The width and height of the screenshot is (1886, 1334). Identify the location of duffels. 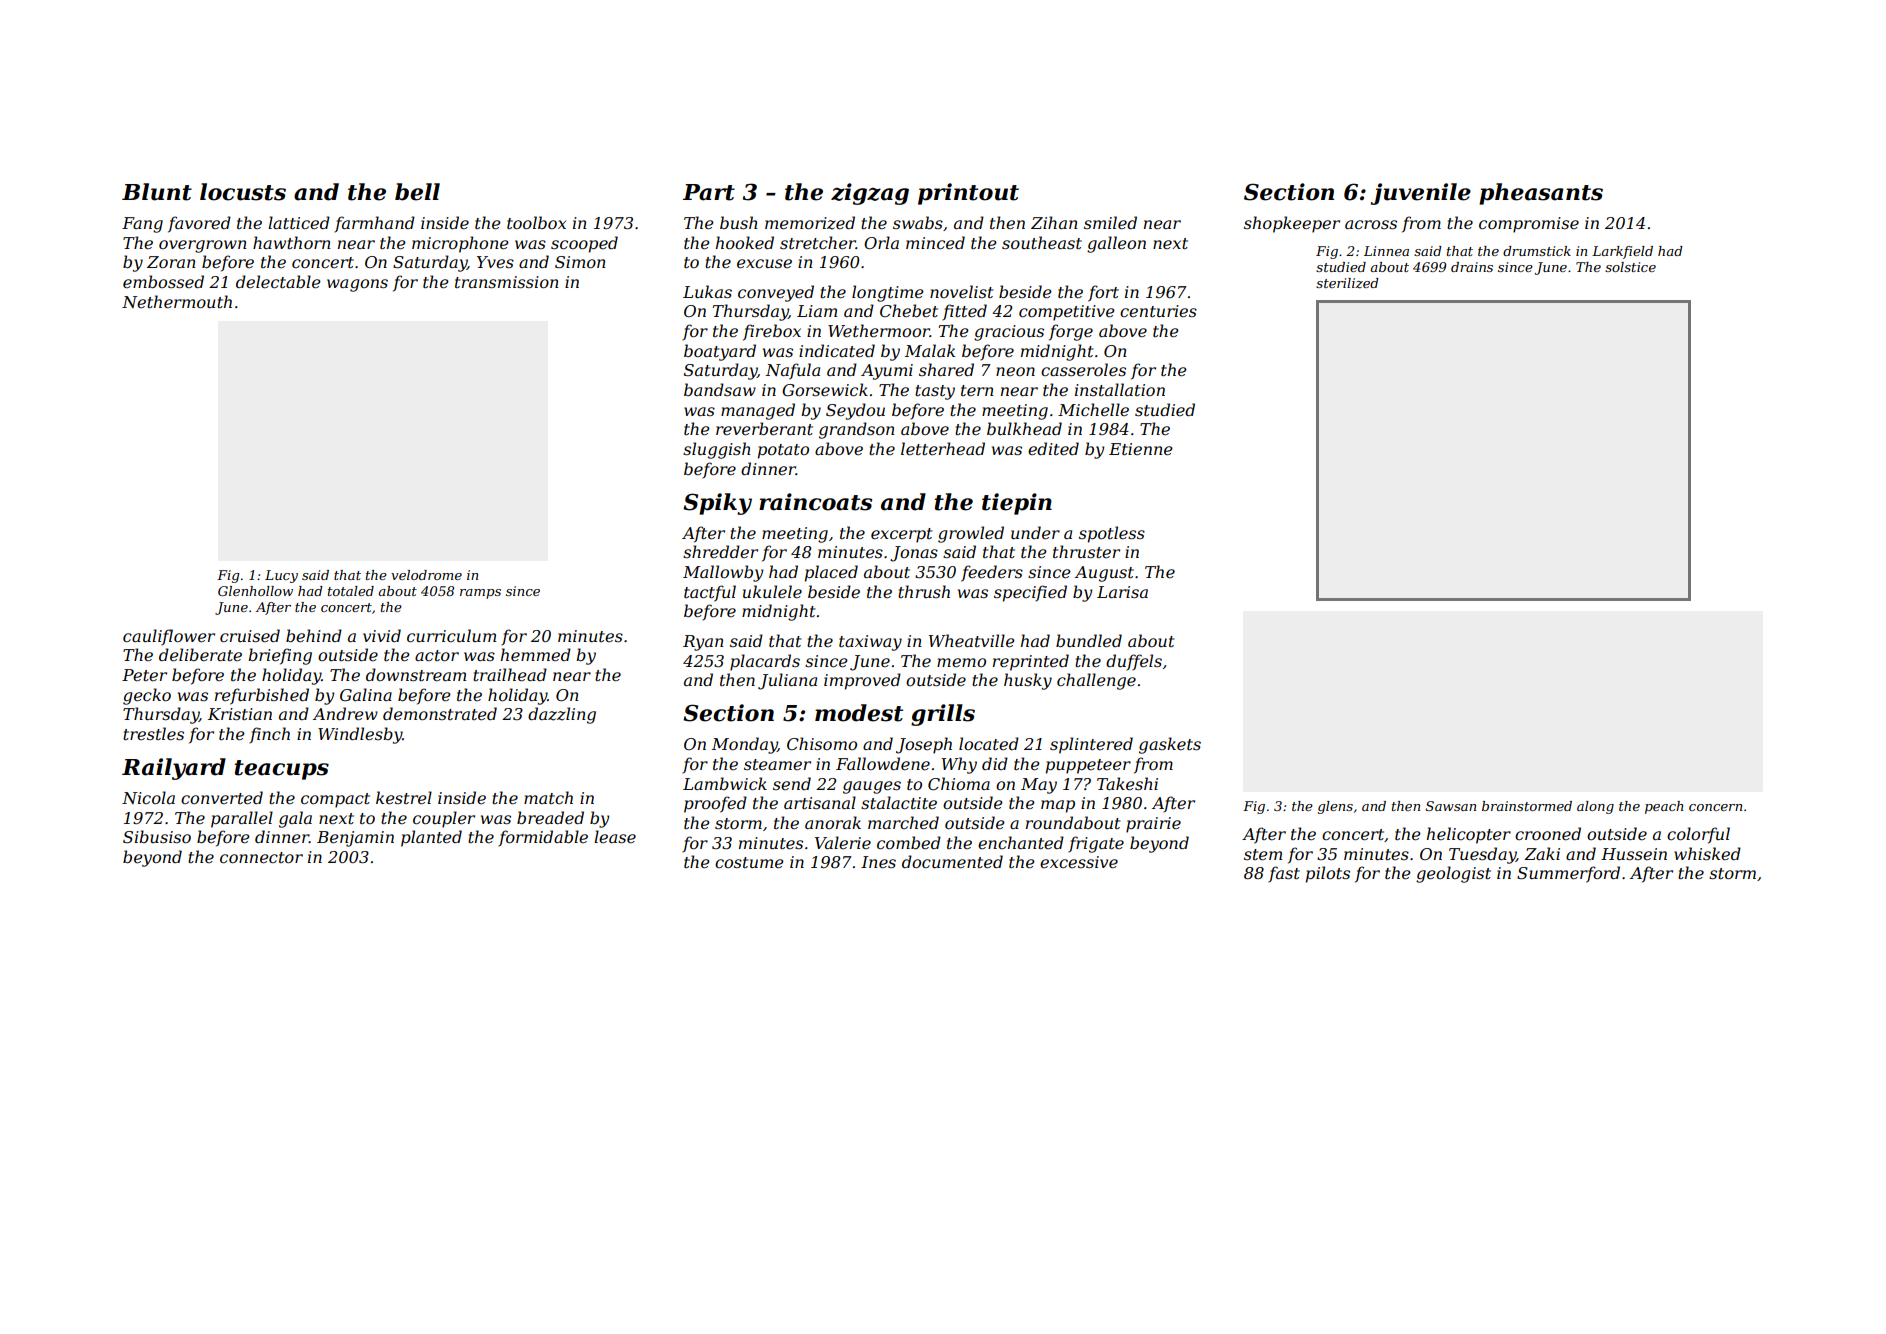
(1134, 662).
